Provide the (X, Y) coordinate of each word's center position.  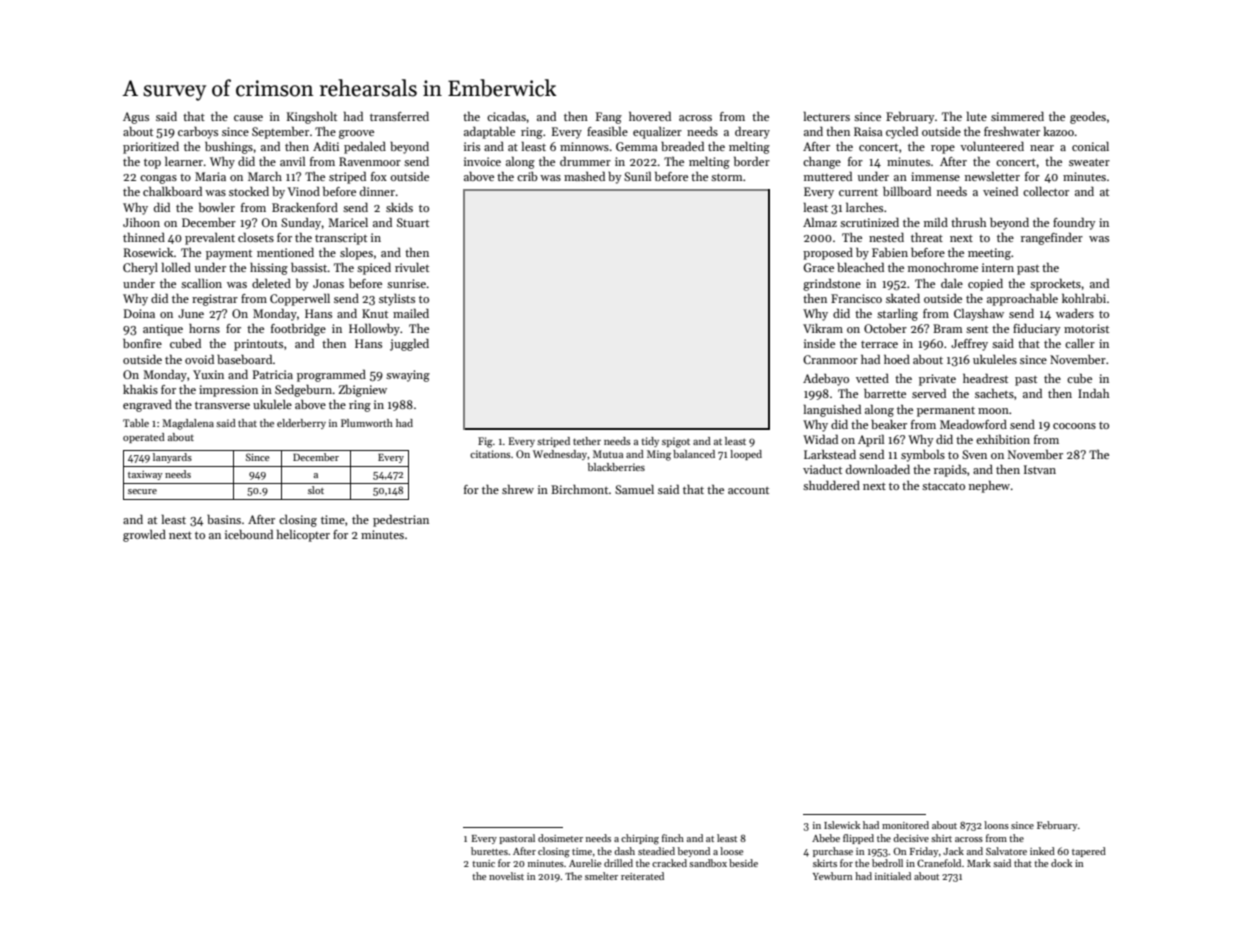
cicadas (506, 116)
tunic (483, 863)
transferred (399, 116)
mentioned (285, 252)
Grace (819, 267)
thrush (968, 222)
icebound (249, 534)
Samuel (634, 489)
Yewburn (833, 876)
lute (977, 116)
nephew (989, 486)
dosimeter (560, 838)
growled (144, 535)
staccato (943, 486)
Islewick (842, 825)
